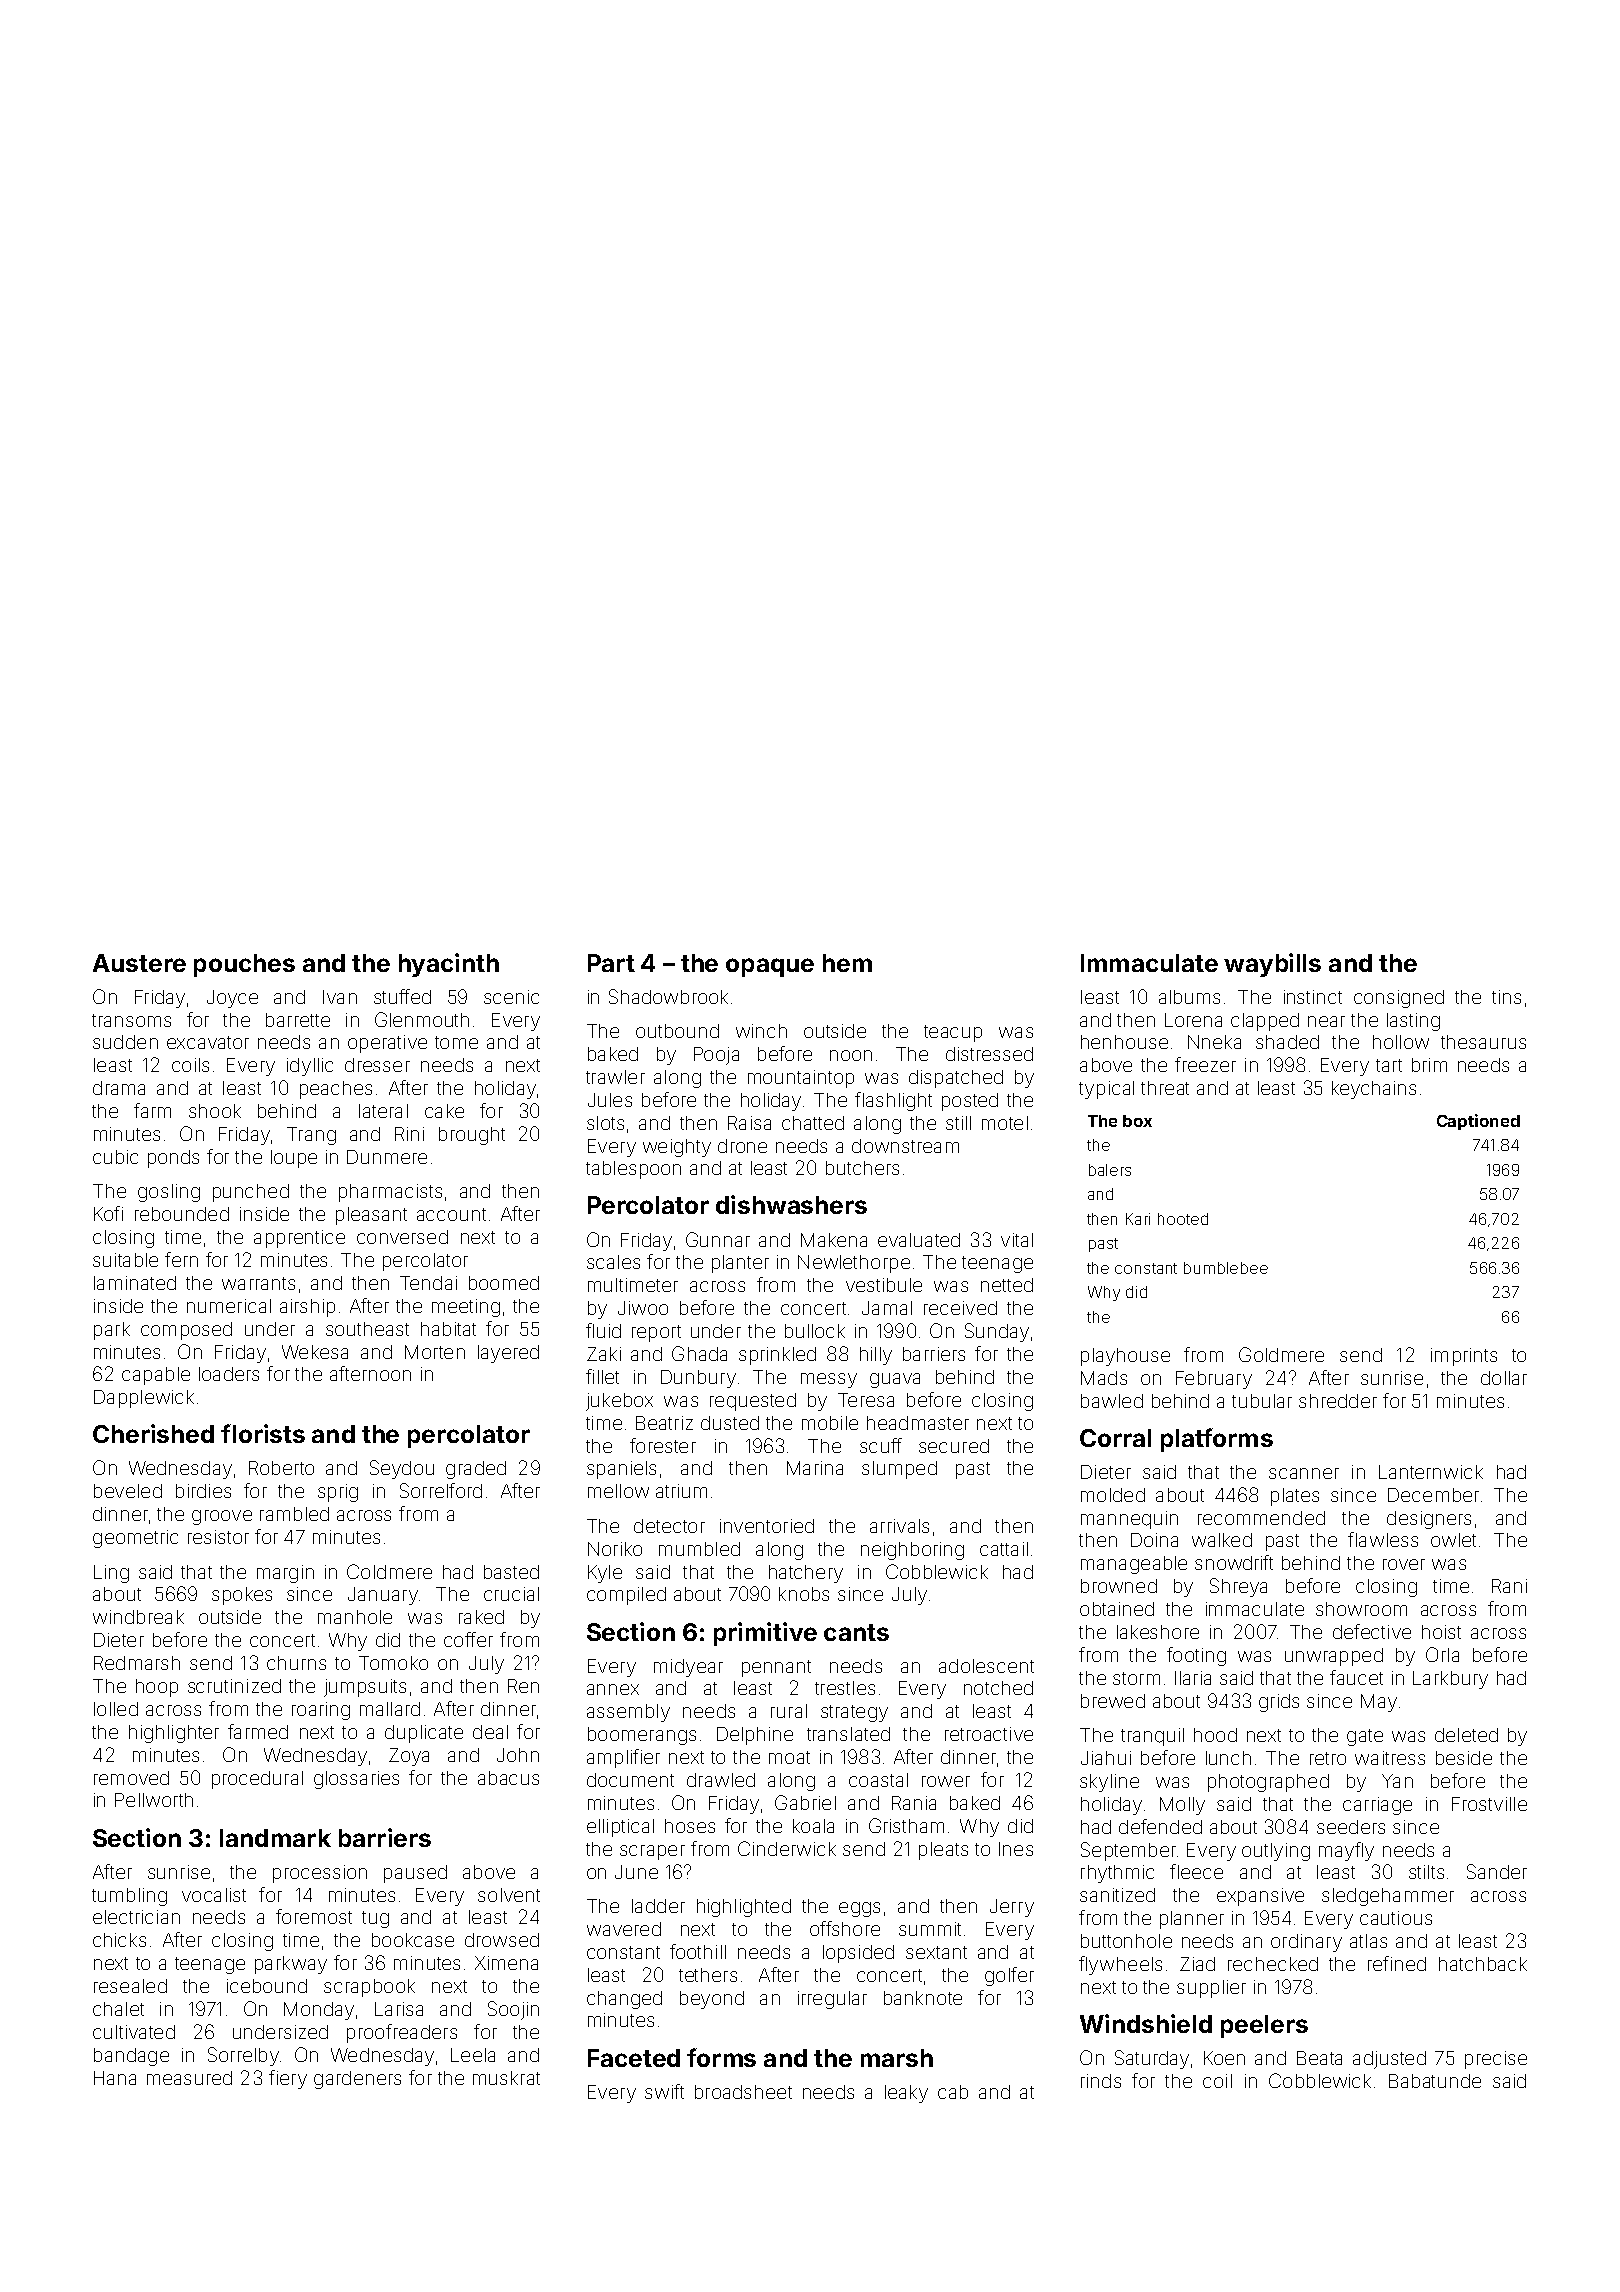 The width and height of the screenshot is (1620, 2292). What do you see at coordinates (1504, 1378) in the screenshot?
I see `dollar` at bounding box center [1504, 1378].
